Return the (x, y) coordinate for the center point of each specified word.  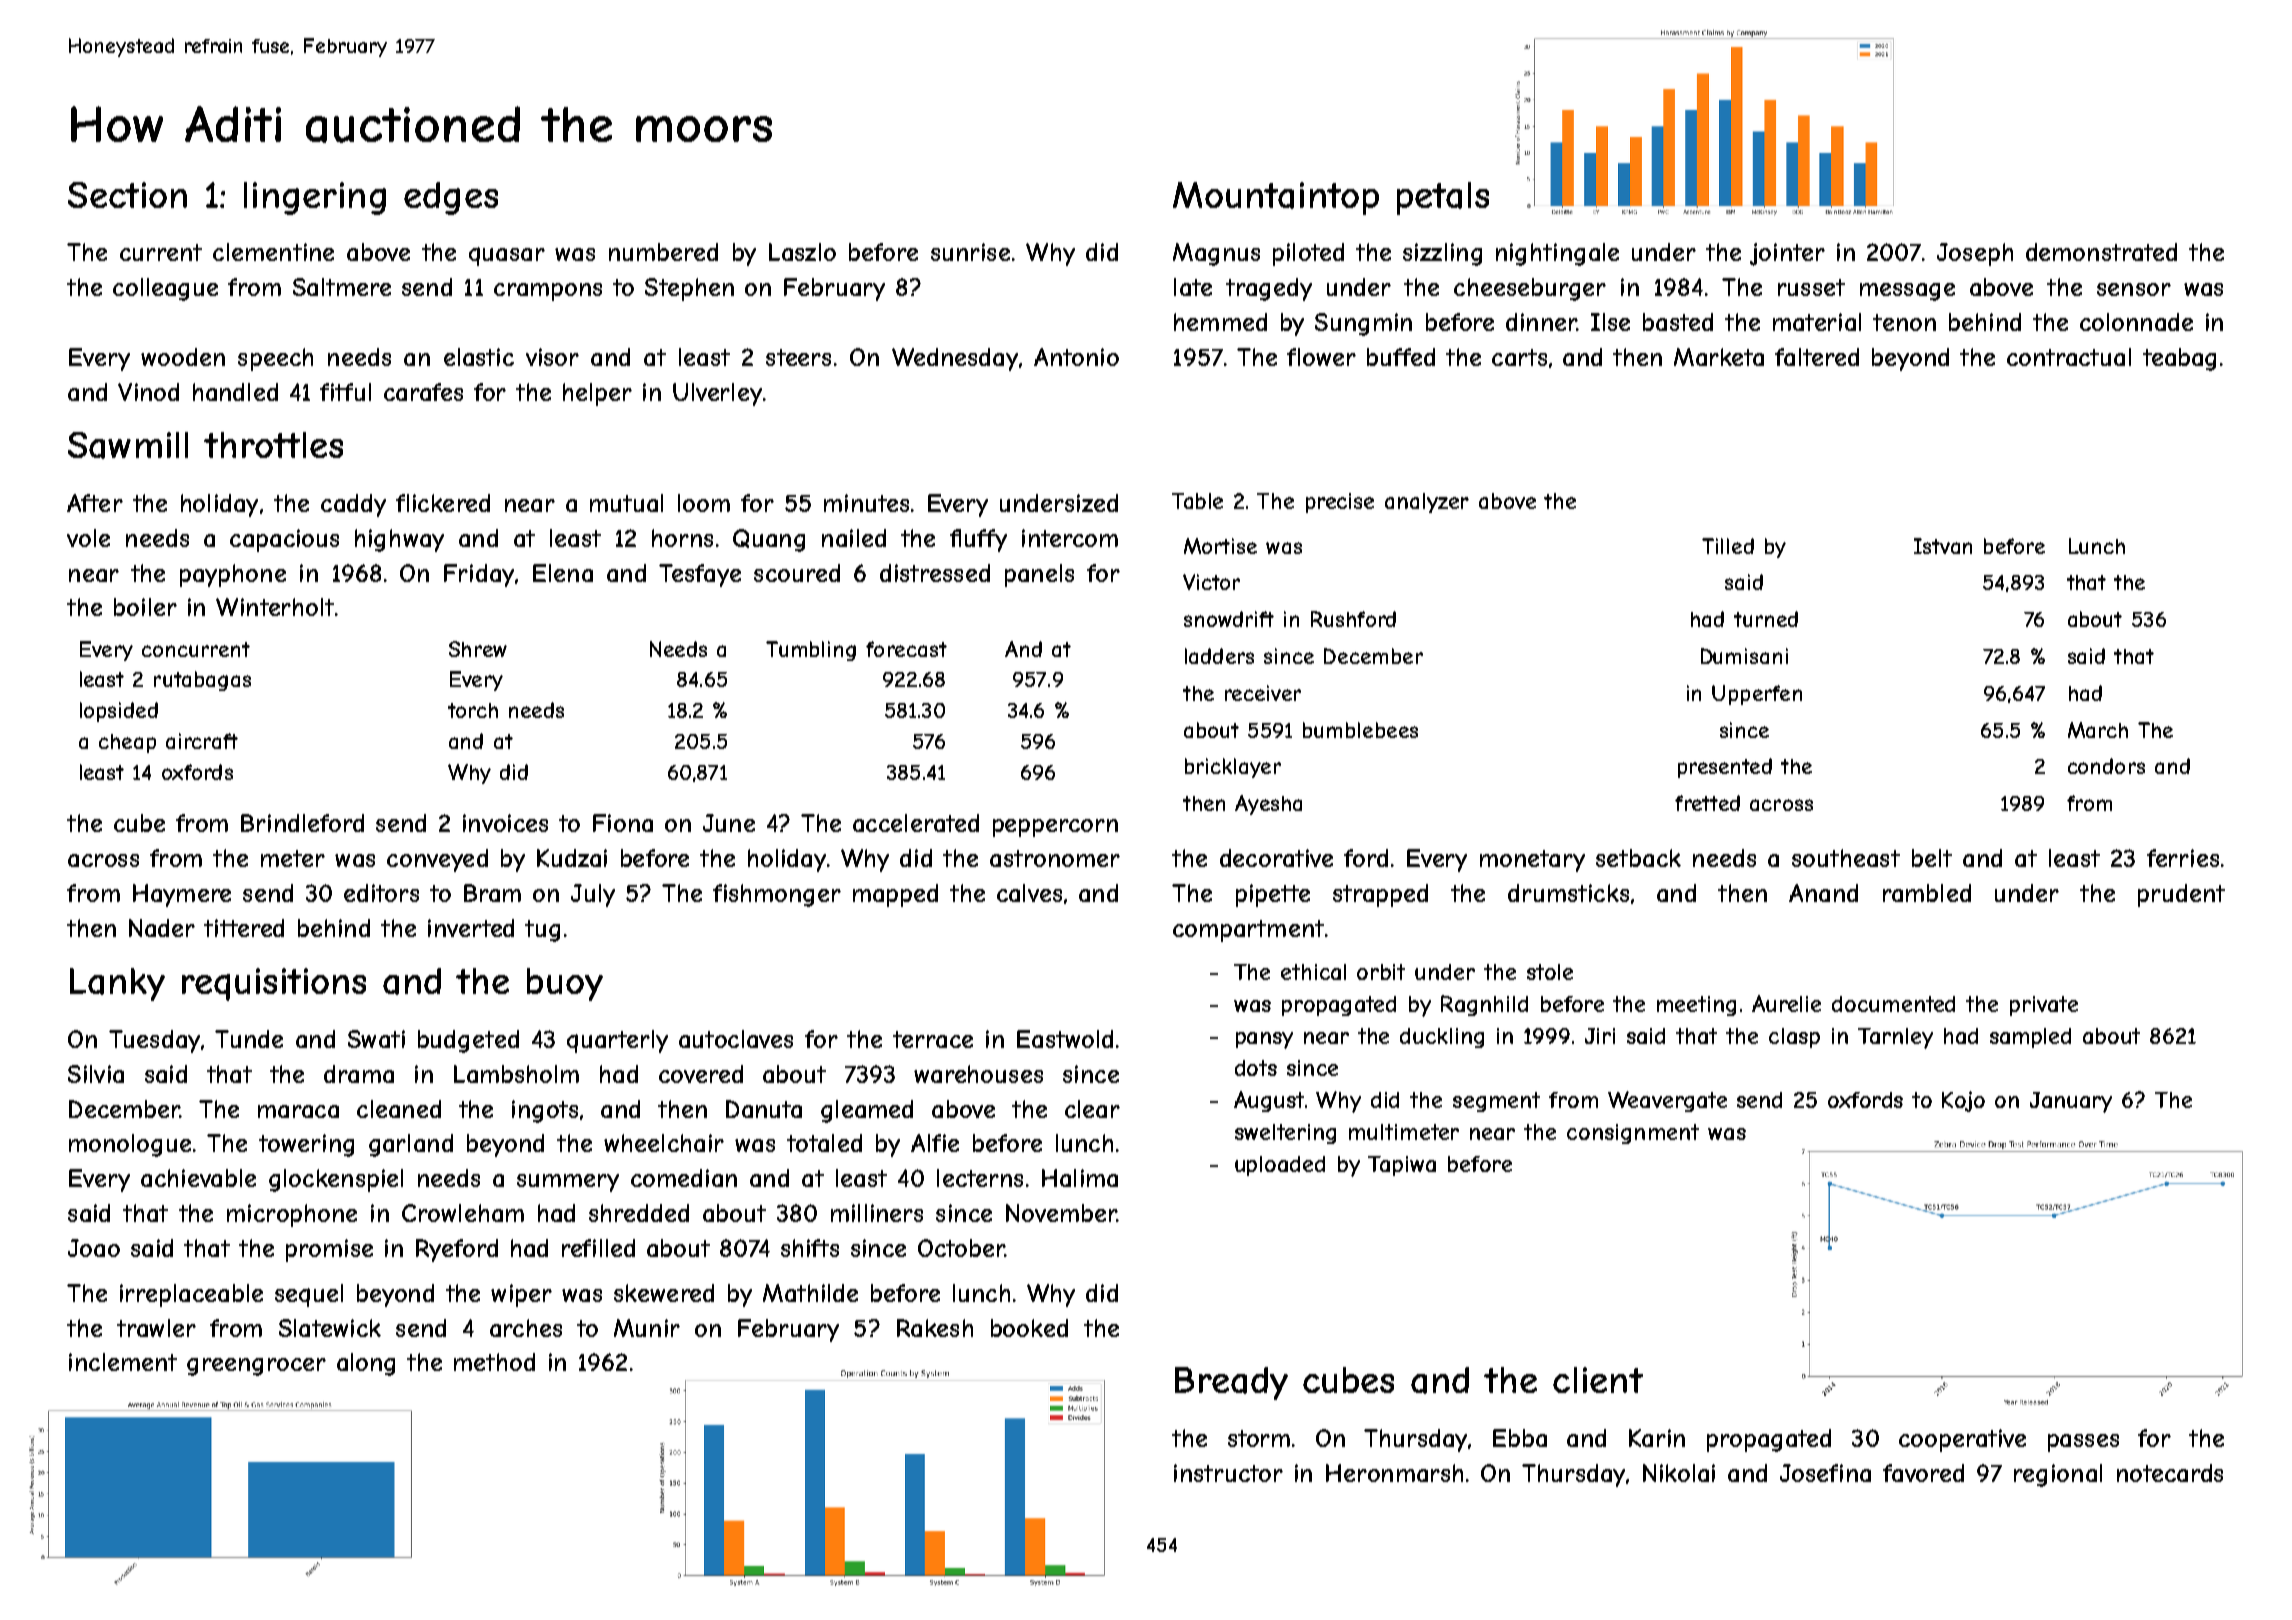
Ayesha (1268, 805)
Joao (94, 1248)
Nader (162, 928)
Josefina (1825, 1473)
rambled (1927, 893)
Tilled (1728, 546)
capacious (284, 540)
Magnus (1216, 254)
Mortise (1220, 546)
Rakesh (935, 1328)
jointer (1787, 254)
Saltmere (342, 287)
